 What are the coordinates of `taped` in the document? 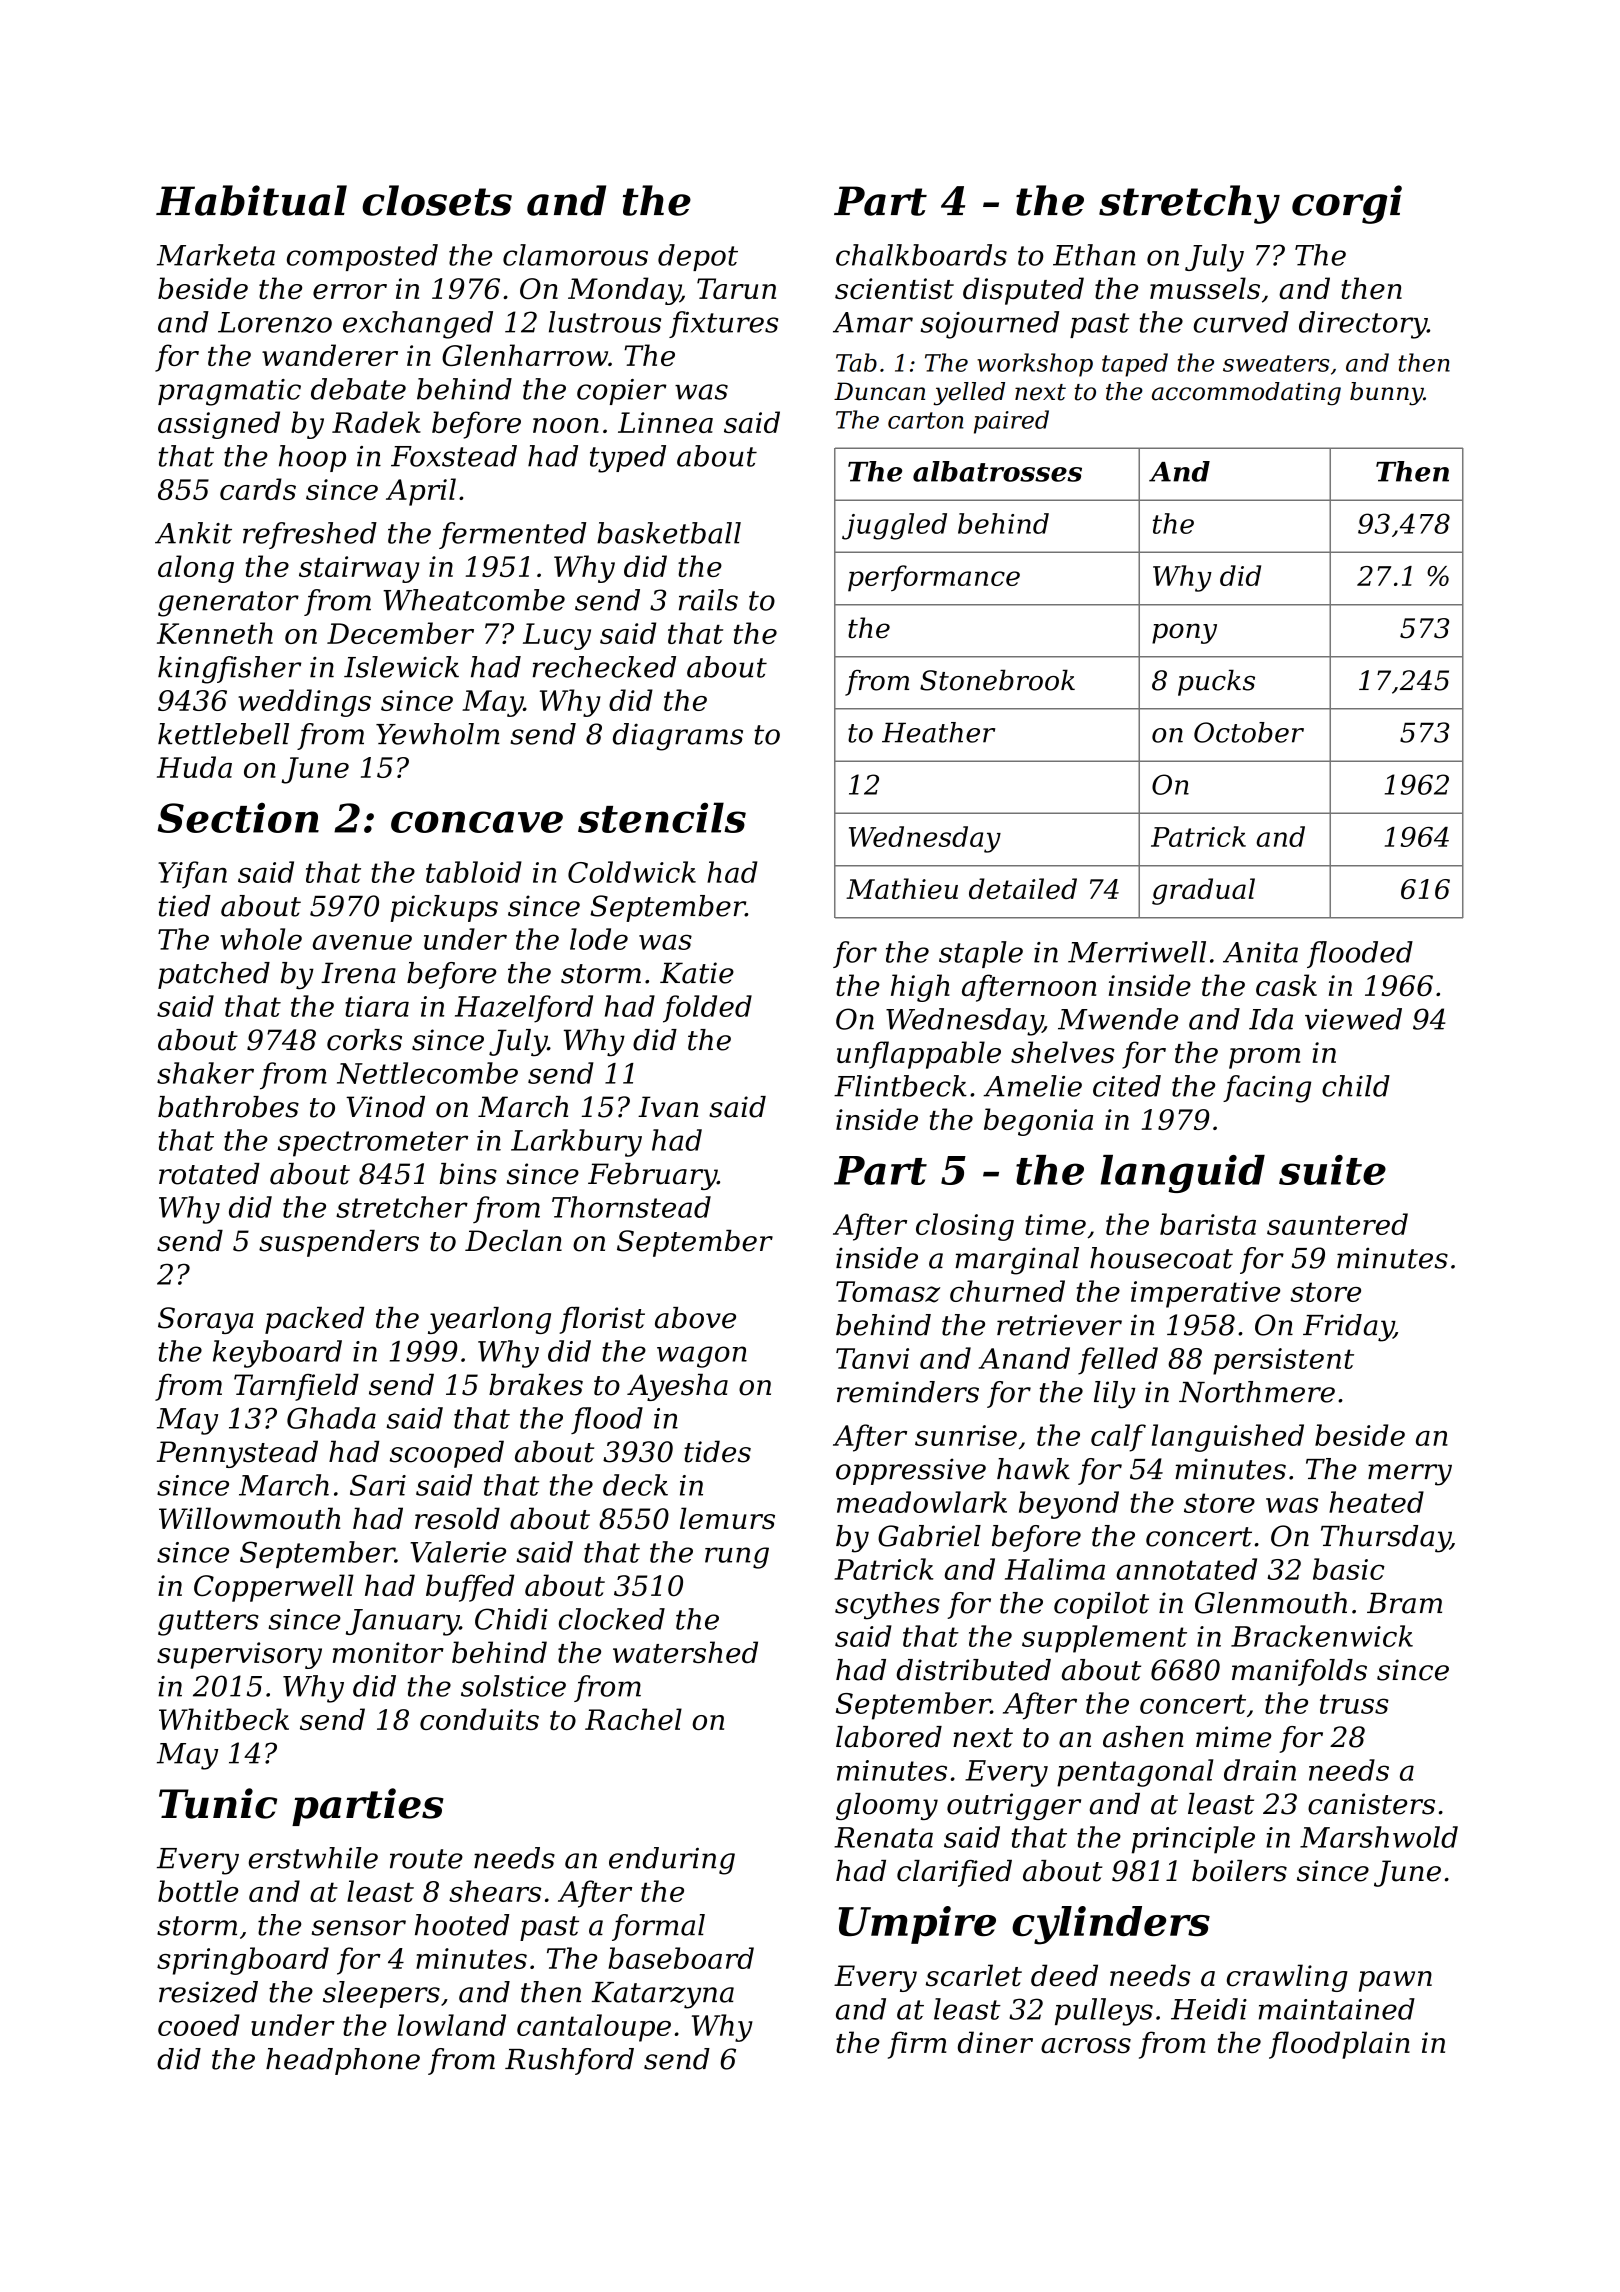 It's located at (1135, 365).
